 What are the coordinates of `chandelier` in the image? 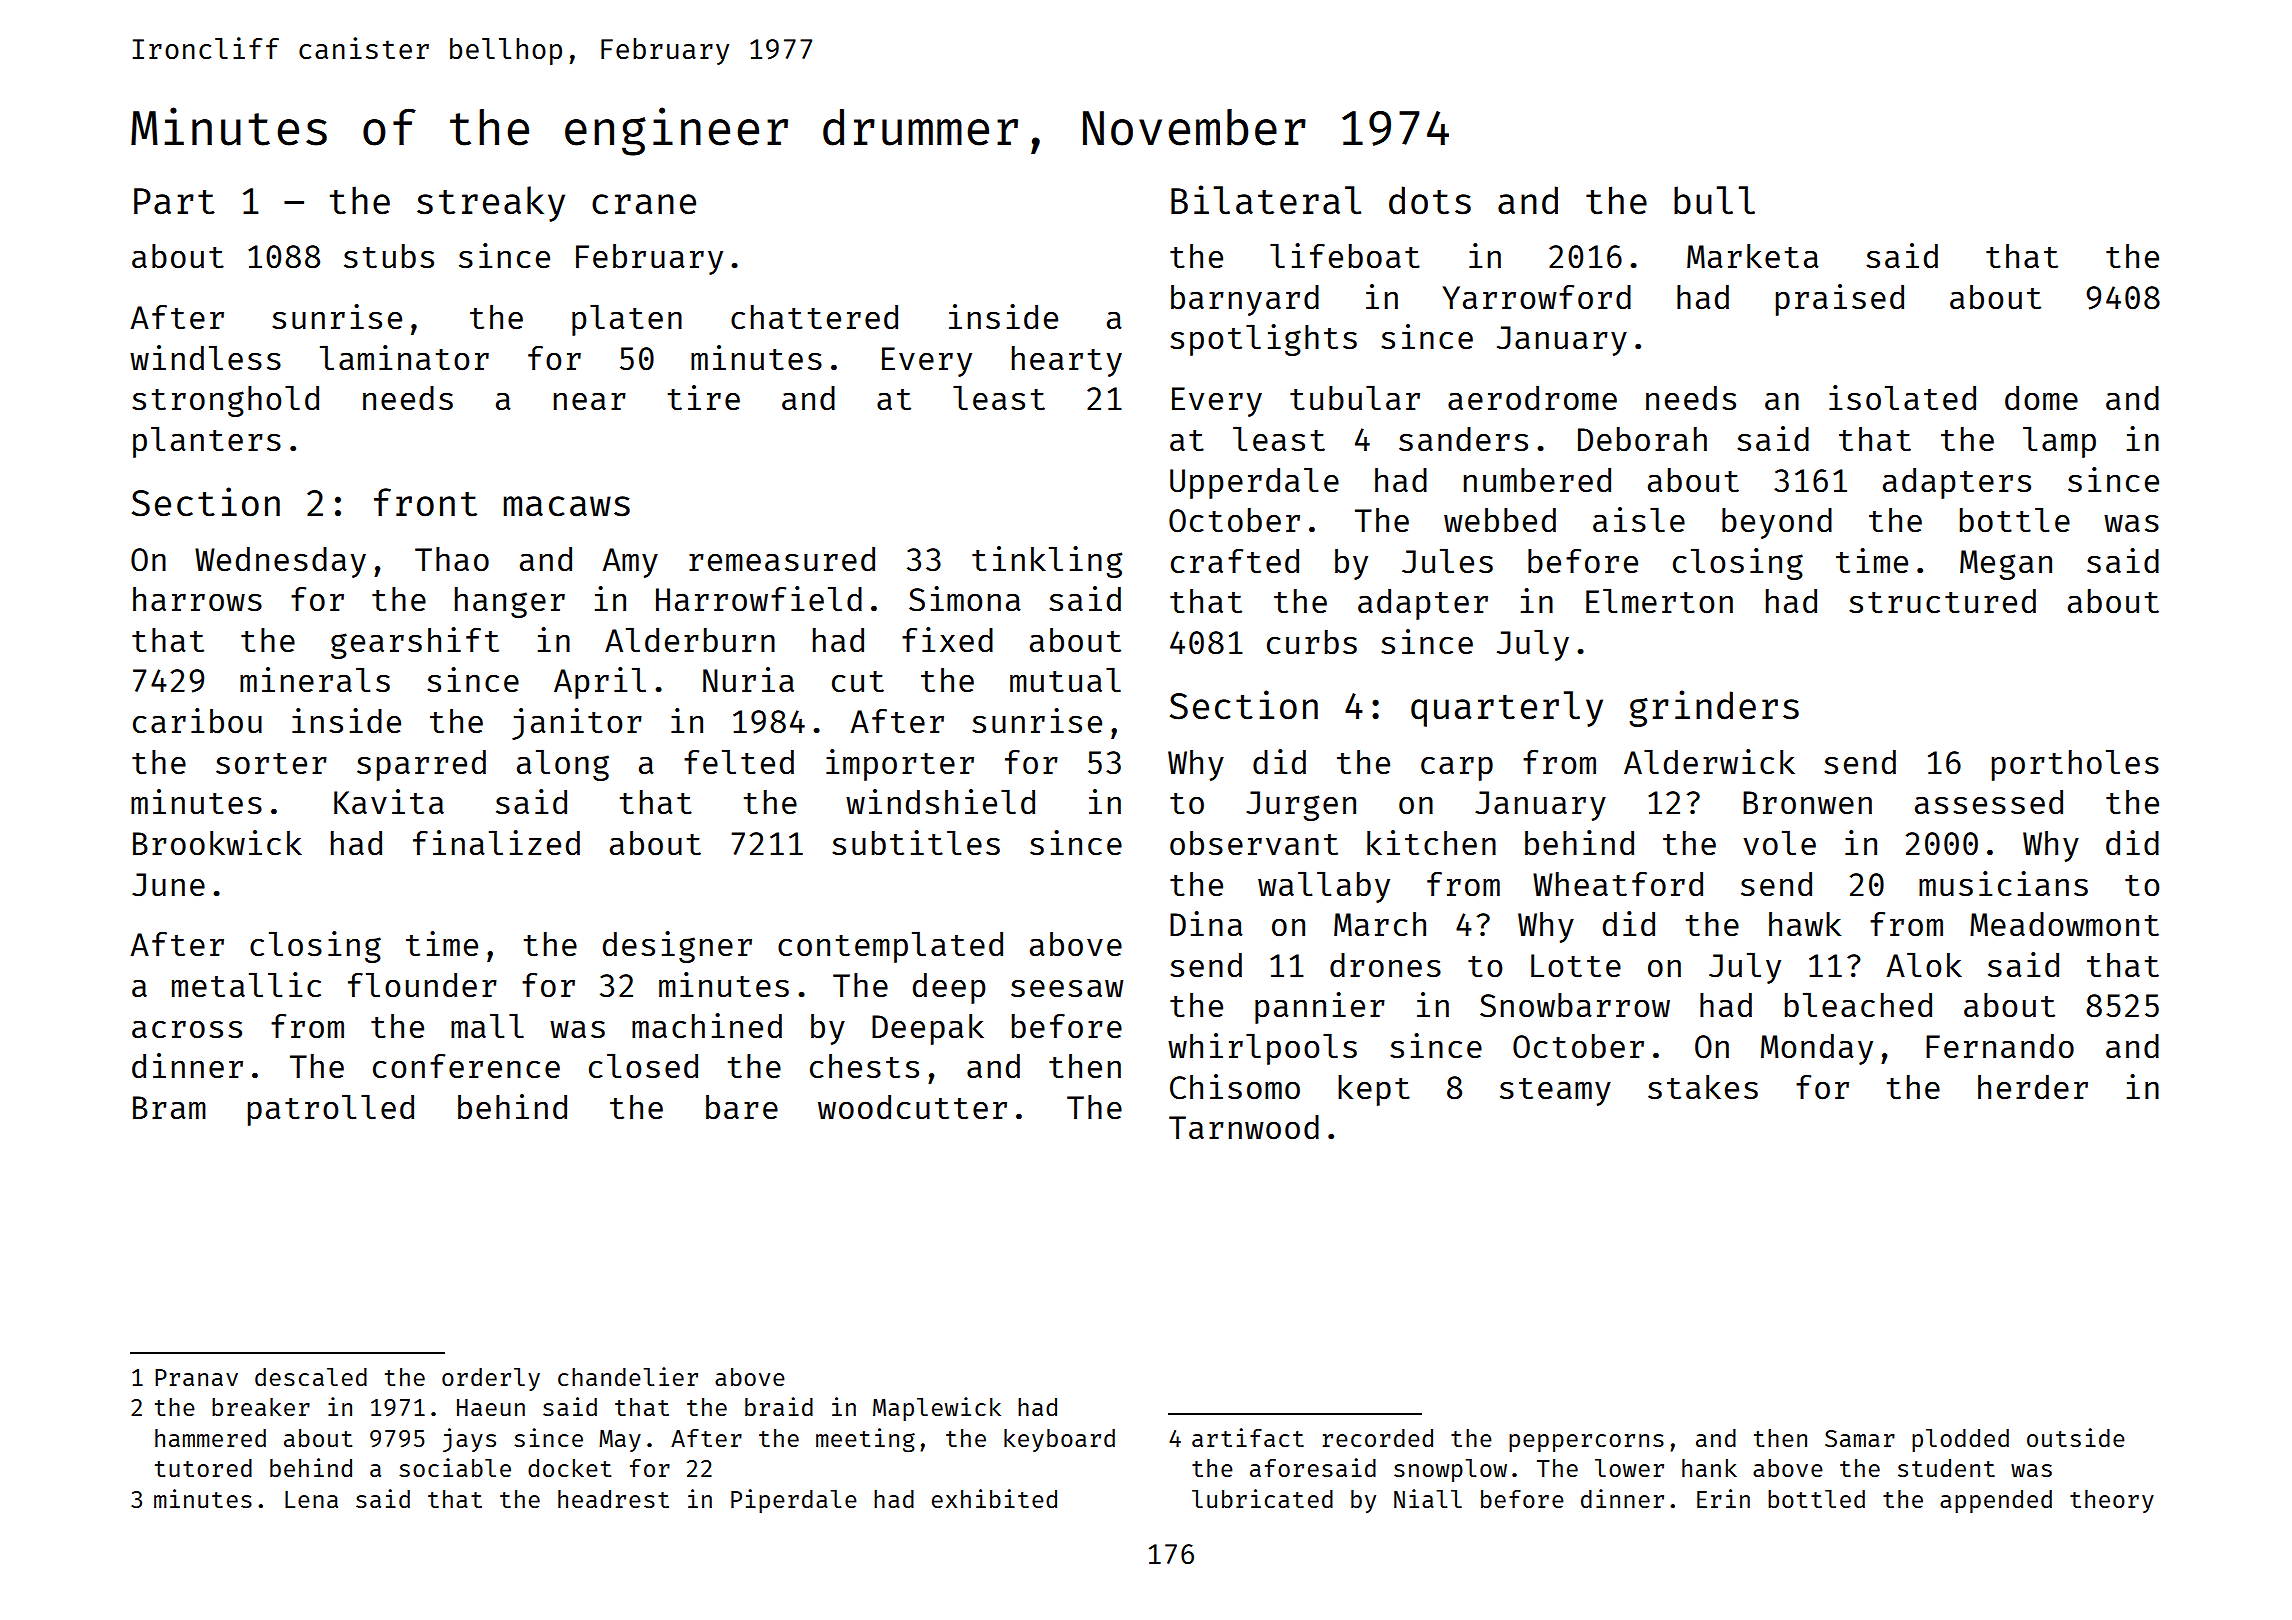 It's located at (628, 1376).
